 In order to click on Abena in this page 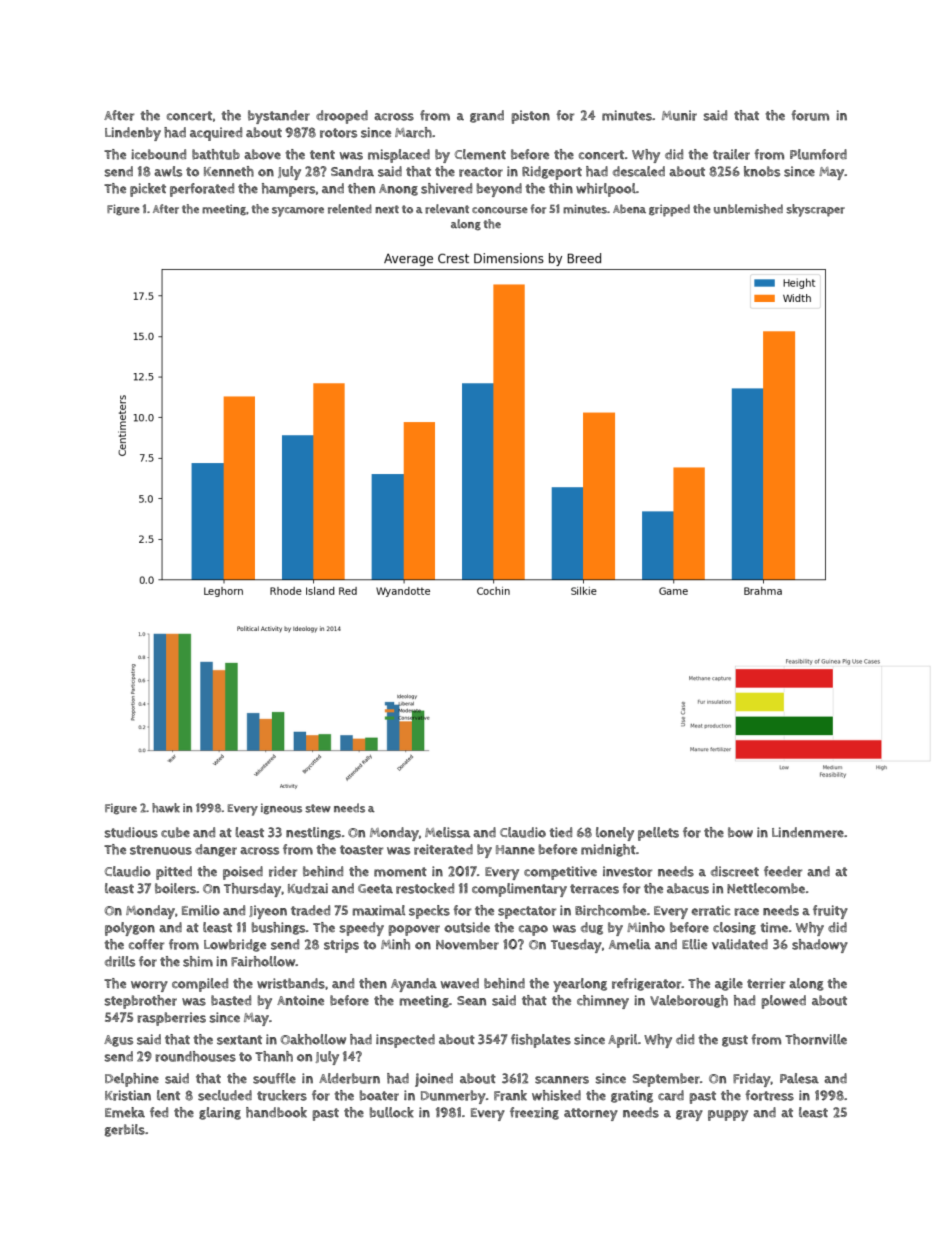, I will do `click(629, 209)`.
